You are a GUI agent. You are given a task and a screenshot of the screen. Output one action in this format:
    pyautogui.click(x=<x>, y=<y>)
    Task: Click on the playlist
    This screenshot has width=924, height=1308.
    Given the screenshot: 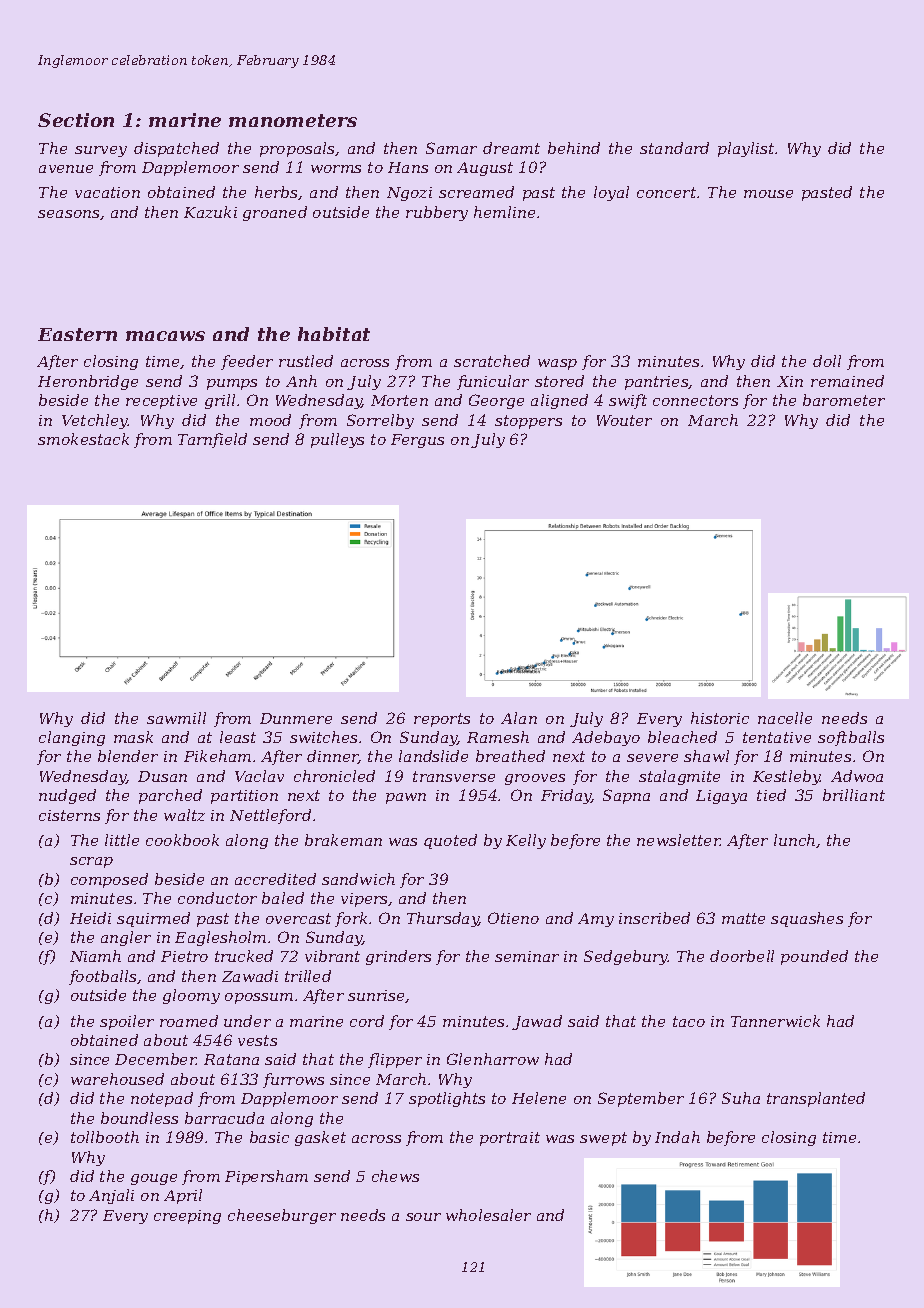 What is the action you would take?
    pyautogui.click(x=746, y=149)
